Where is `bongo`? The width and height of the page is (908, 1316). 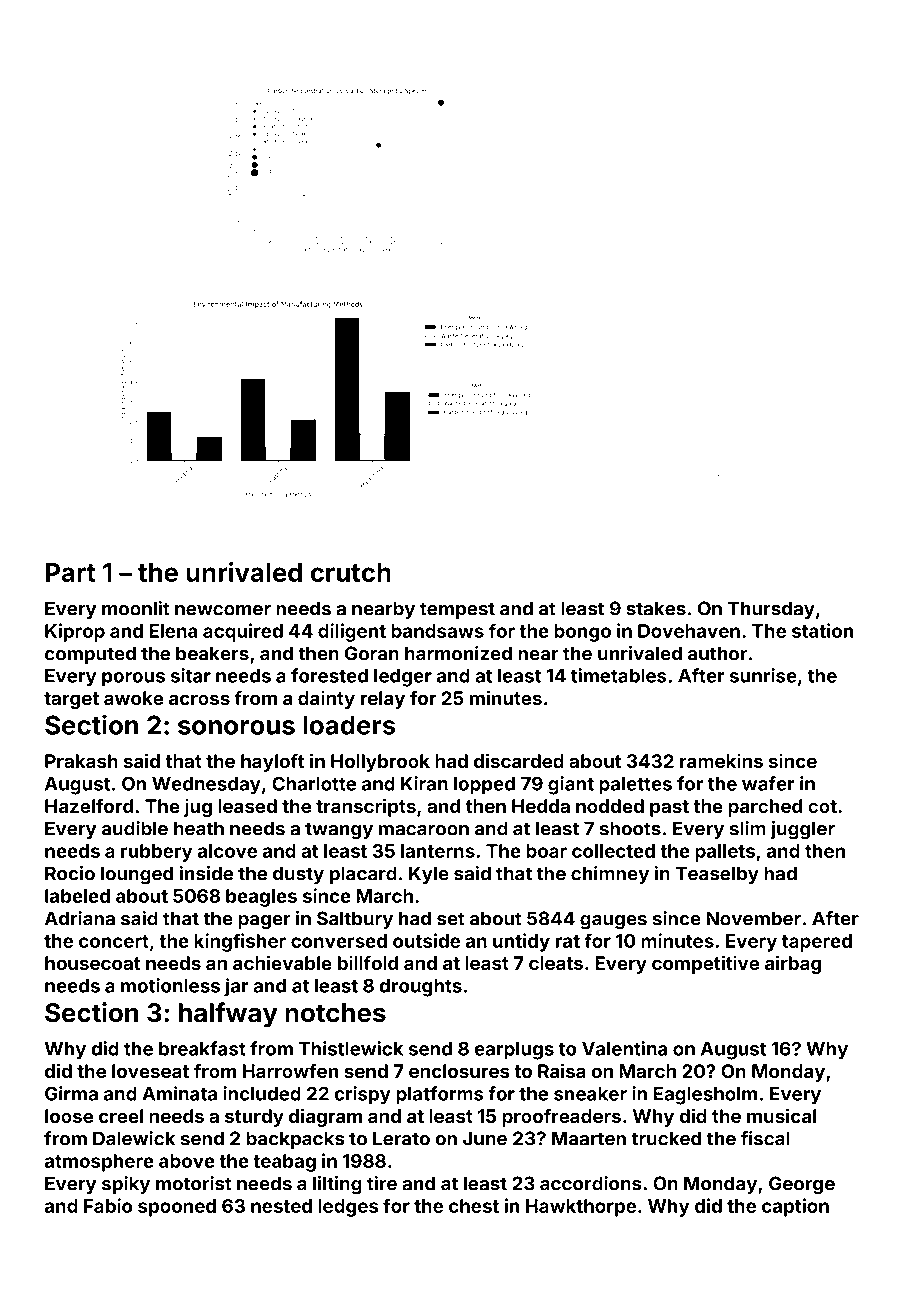 bongo is located at coordinates (582, 633).
